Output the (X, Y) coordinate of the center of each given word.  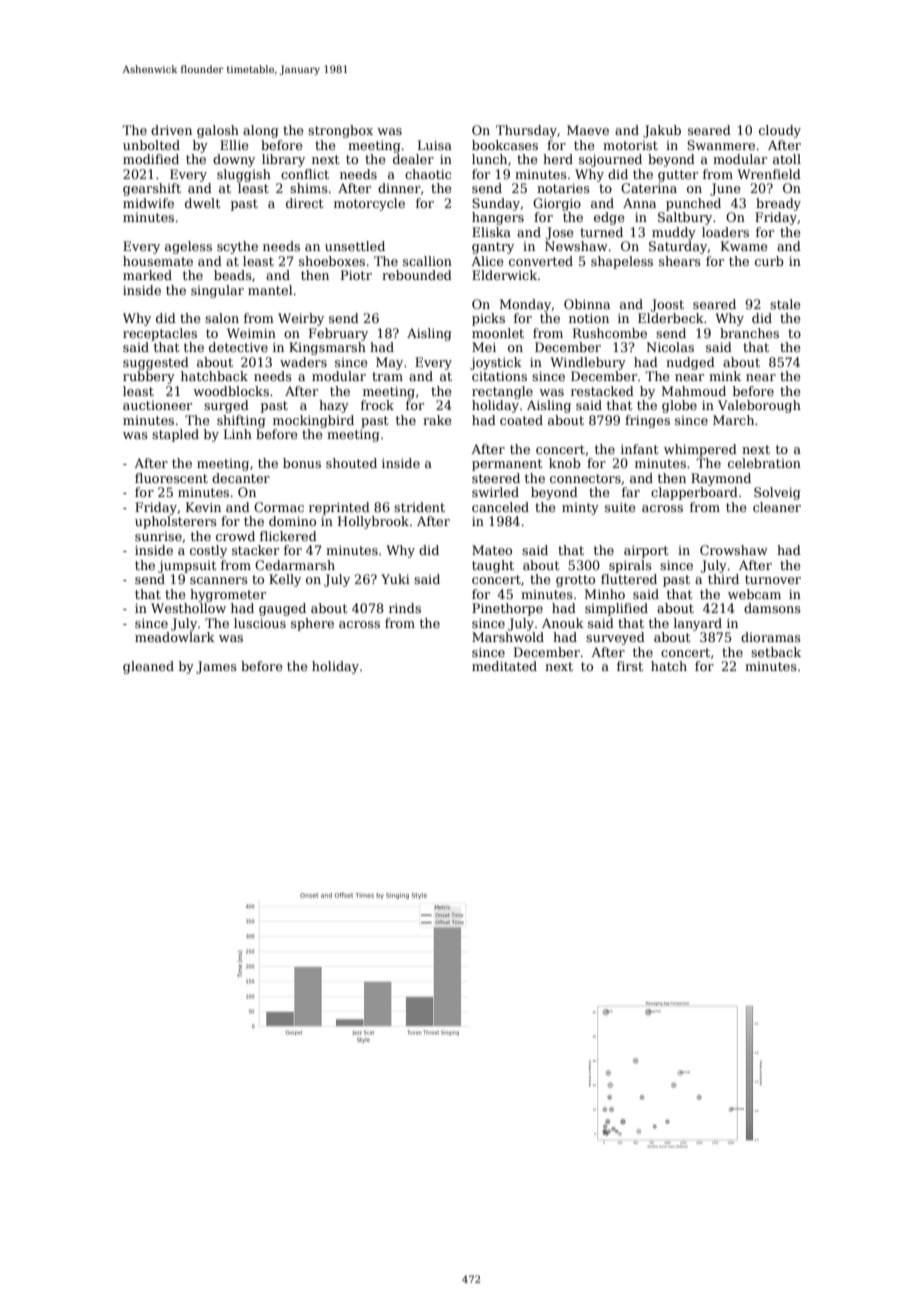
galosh (218, 131)
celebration (764, 463)
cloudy (780, 131)
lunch (489, 159)
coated (521, 420)
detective (238, 347)
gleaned (148, 667)
